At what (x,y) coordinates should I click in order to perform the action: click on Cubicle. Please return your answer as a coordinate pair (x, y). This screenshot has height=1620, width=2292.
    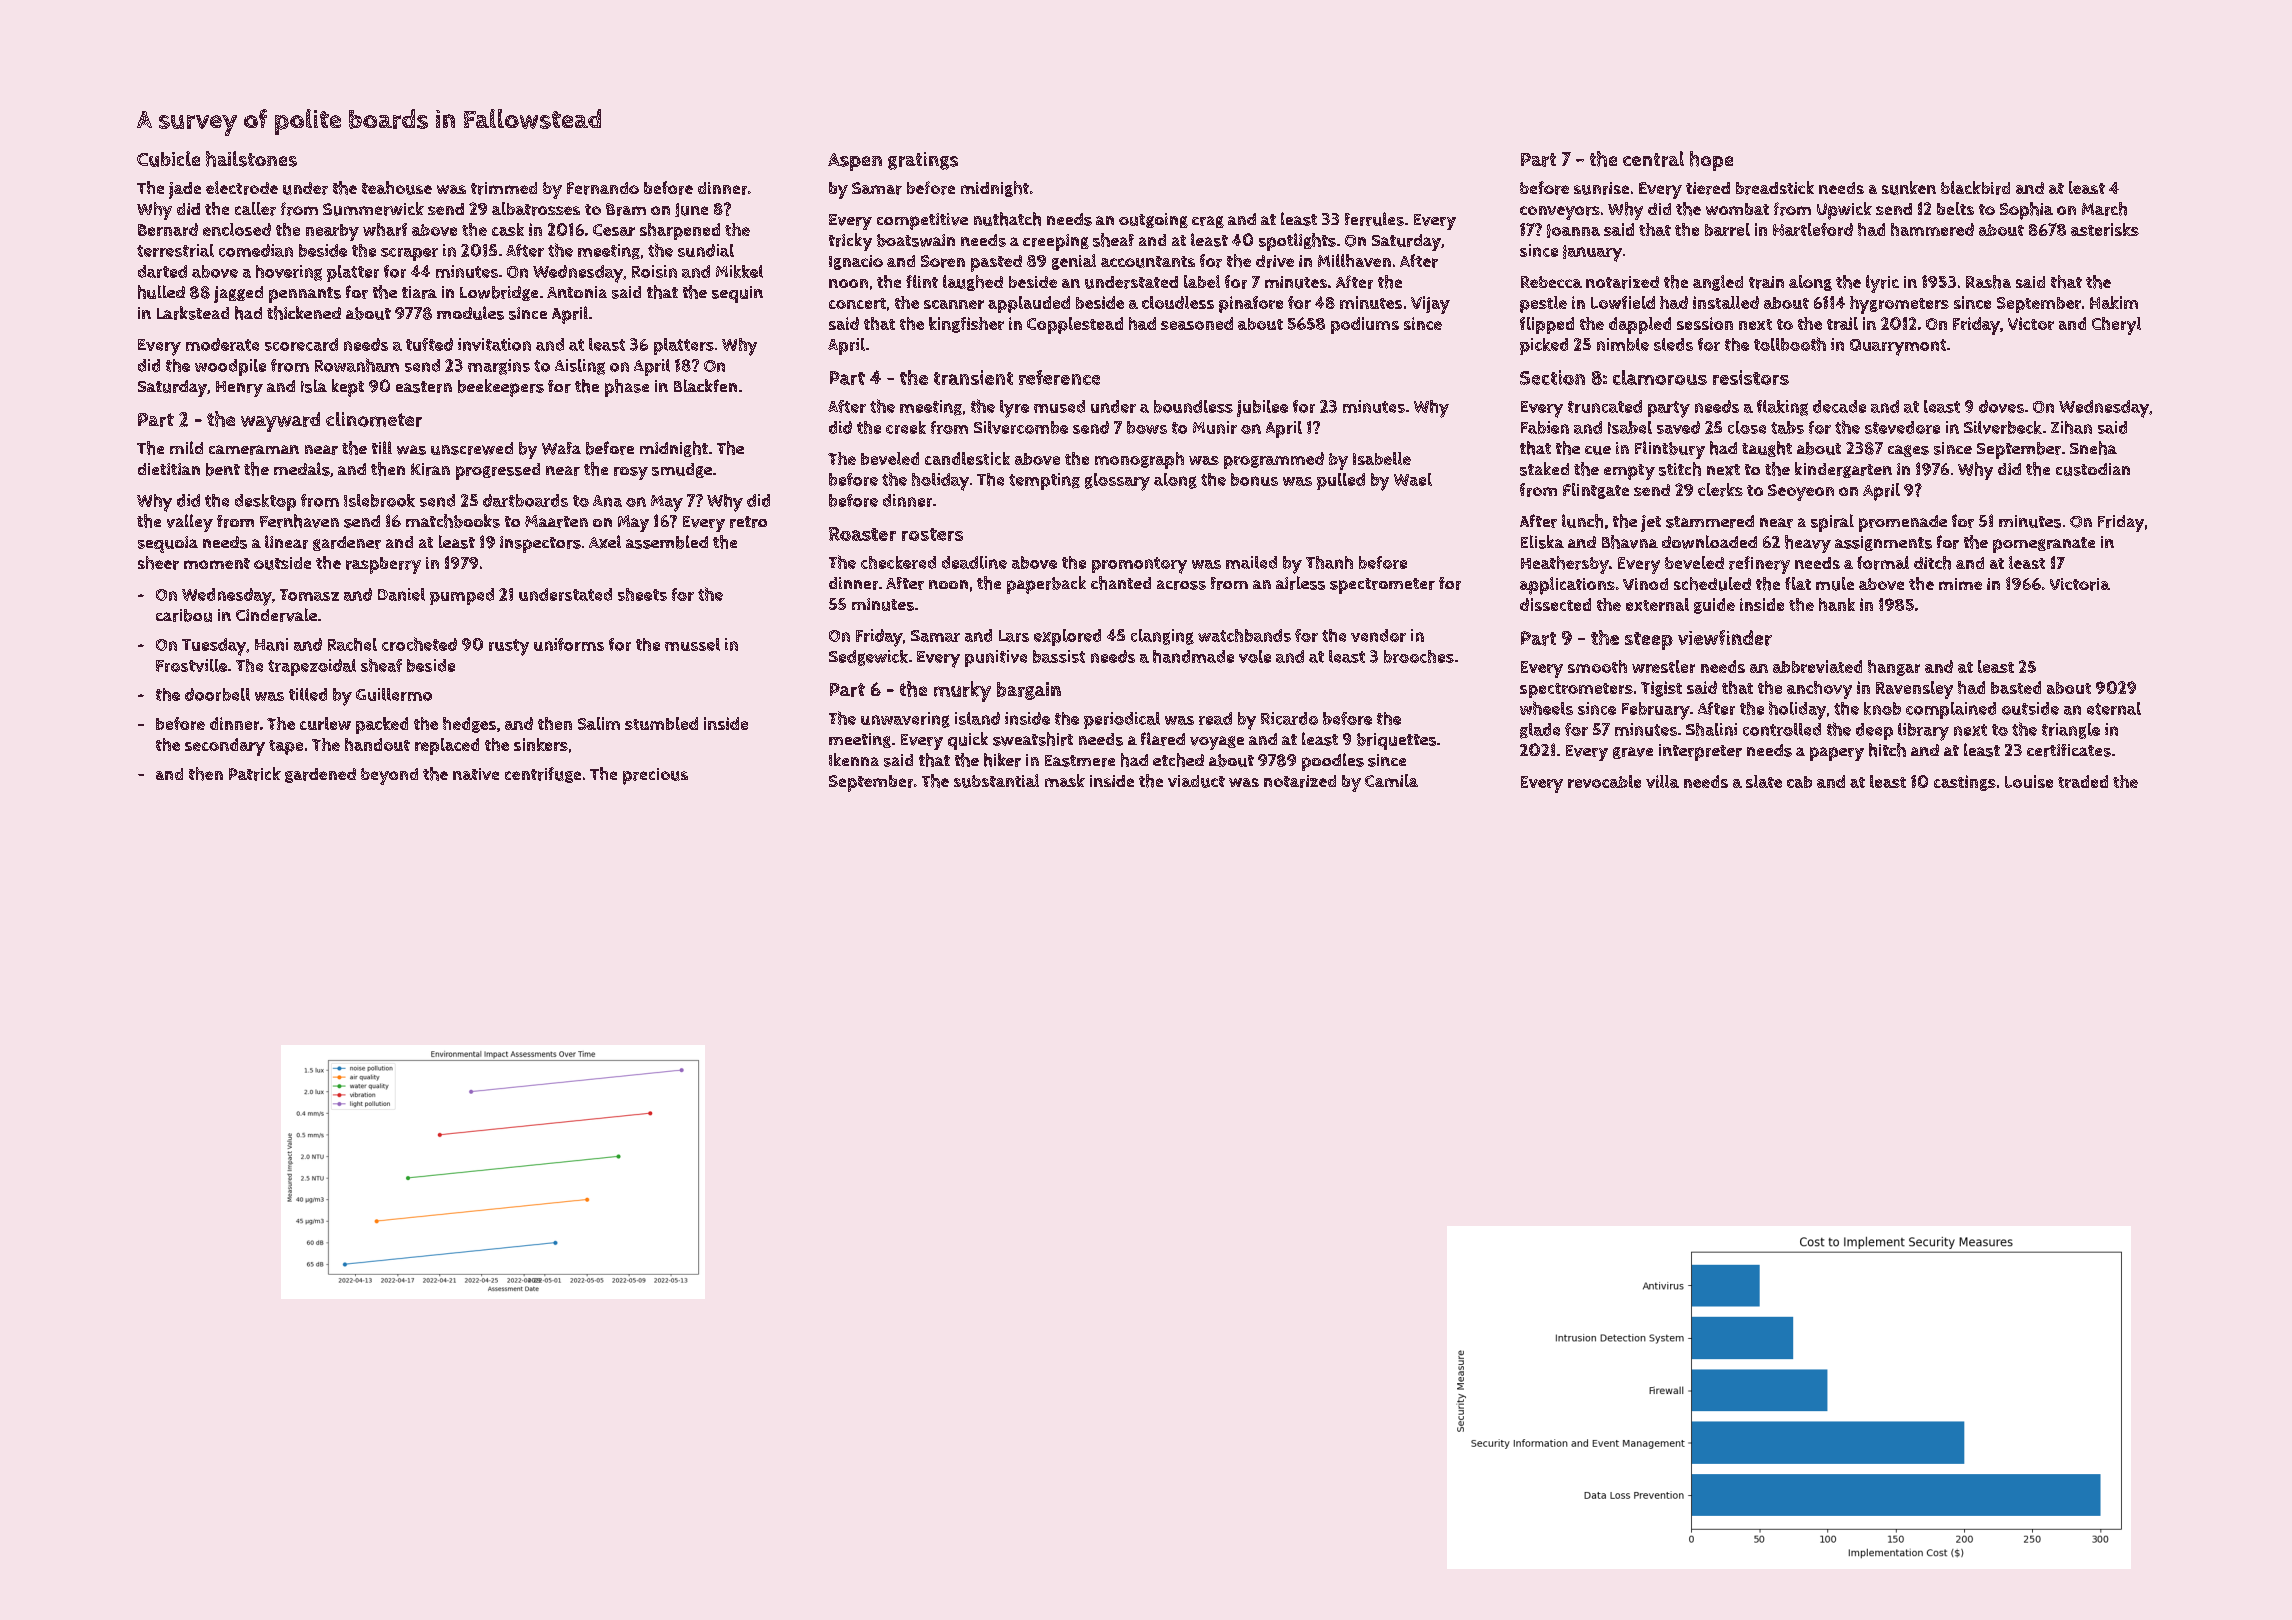
    Looking at the image, I should click on (168, 159).
